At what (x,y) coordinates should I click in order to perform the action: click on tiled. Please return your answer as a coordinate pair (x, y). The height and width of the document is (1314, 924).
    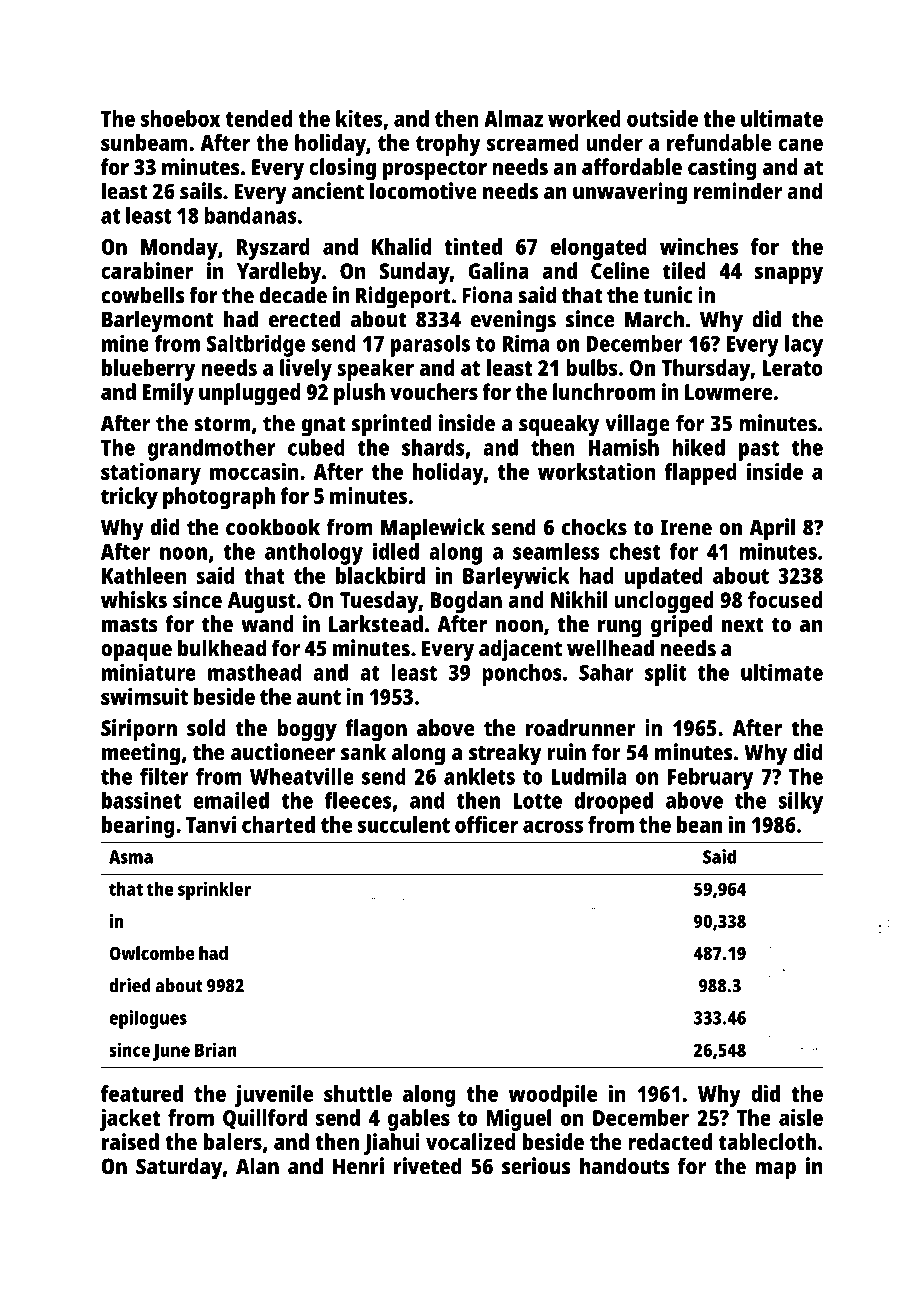
    Looking at the image, I should click on (684, 270).
